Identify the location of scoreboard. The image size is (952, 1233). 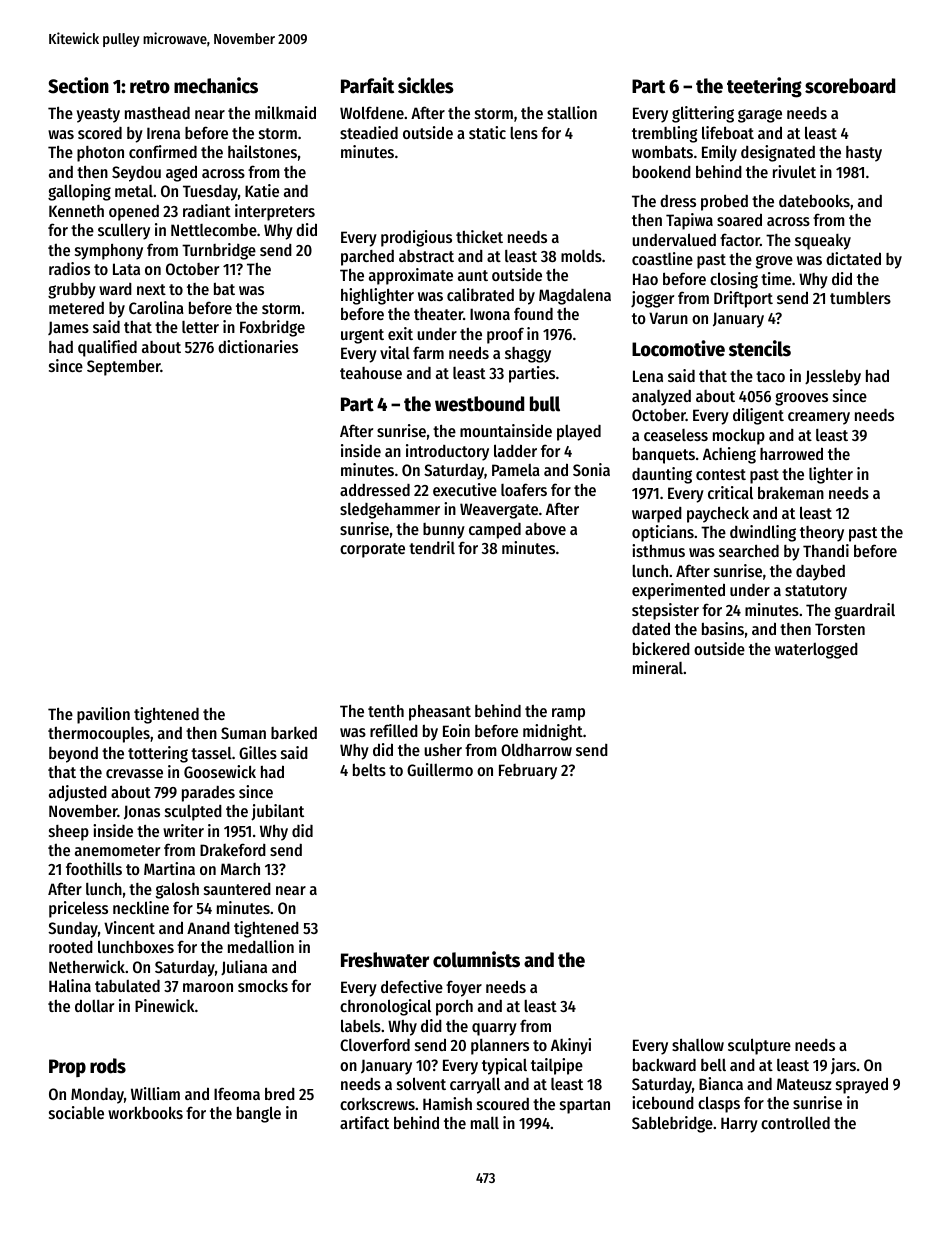
(850, 86).
